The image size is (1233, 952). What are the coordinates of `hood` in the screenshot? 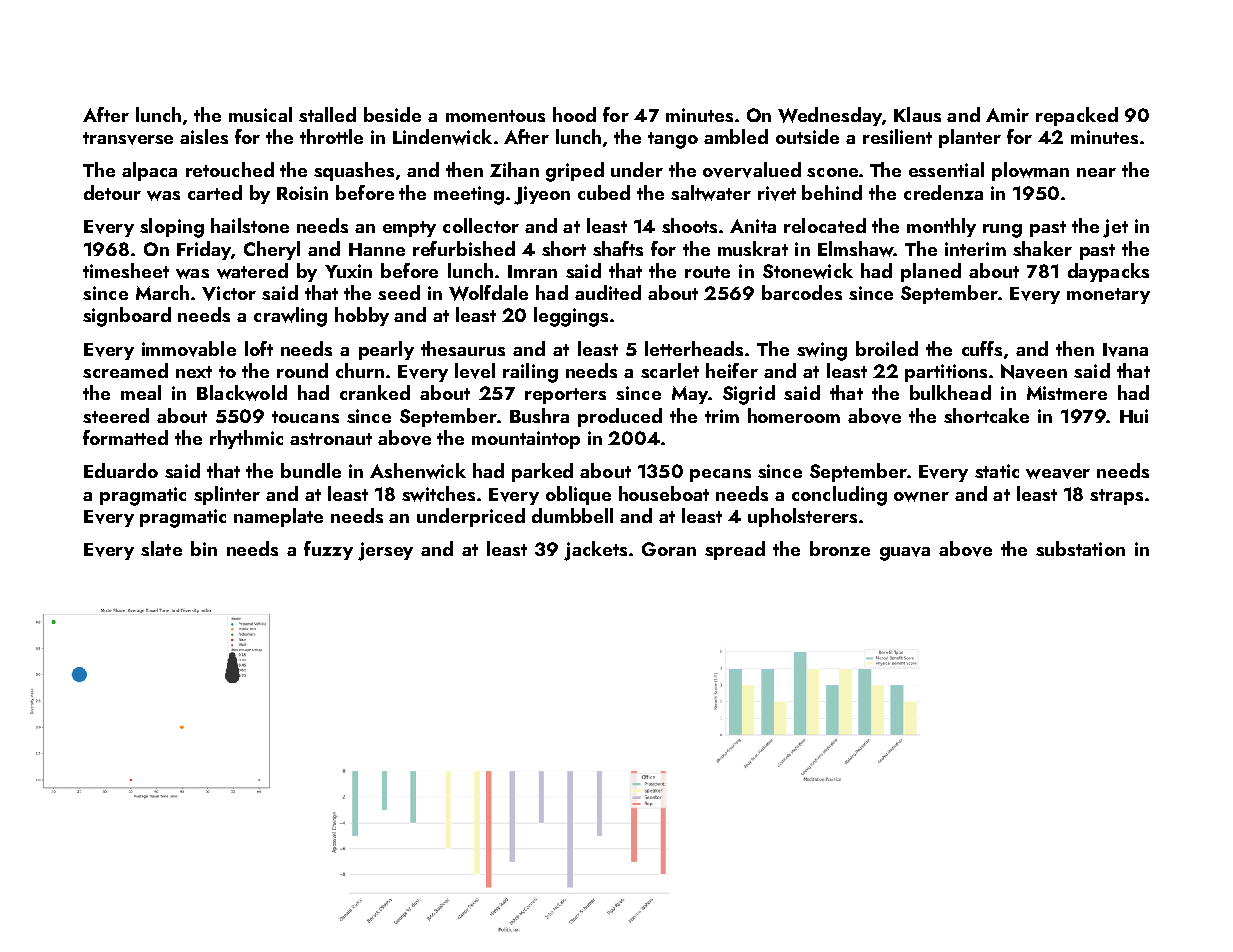 It's located at (574, 114).
